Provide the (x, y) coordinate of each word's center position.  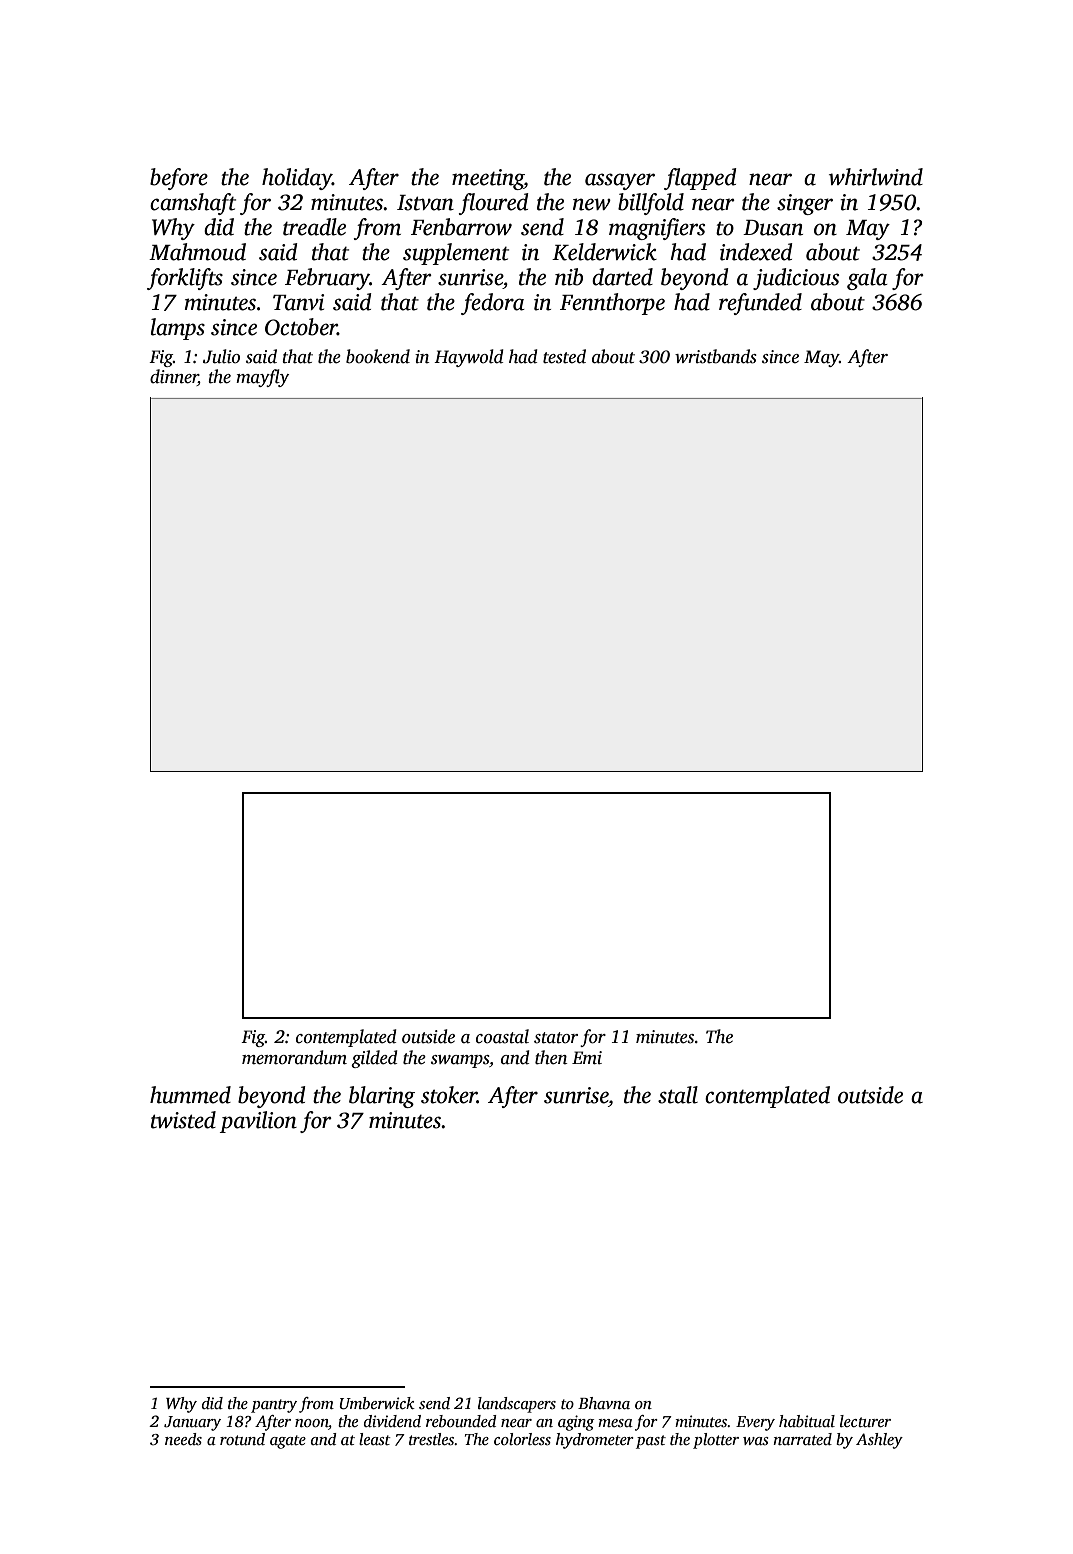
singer (805, 204)
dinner (174, 377)
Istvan (425, 203)
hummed (190, 1095)
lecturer (865, 1421)
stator (556, 1038)
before (179, 179)
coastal (502, 1036)
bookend (378, 356)
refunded (760, 304)
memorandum (294, 1057)
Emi (587, 1058)
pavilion (258, 1122)
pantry (274, 1406)
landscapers (517, 1405)
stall (678, 1095)
